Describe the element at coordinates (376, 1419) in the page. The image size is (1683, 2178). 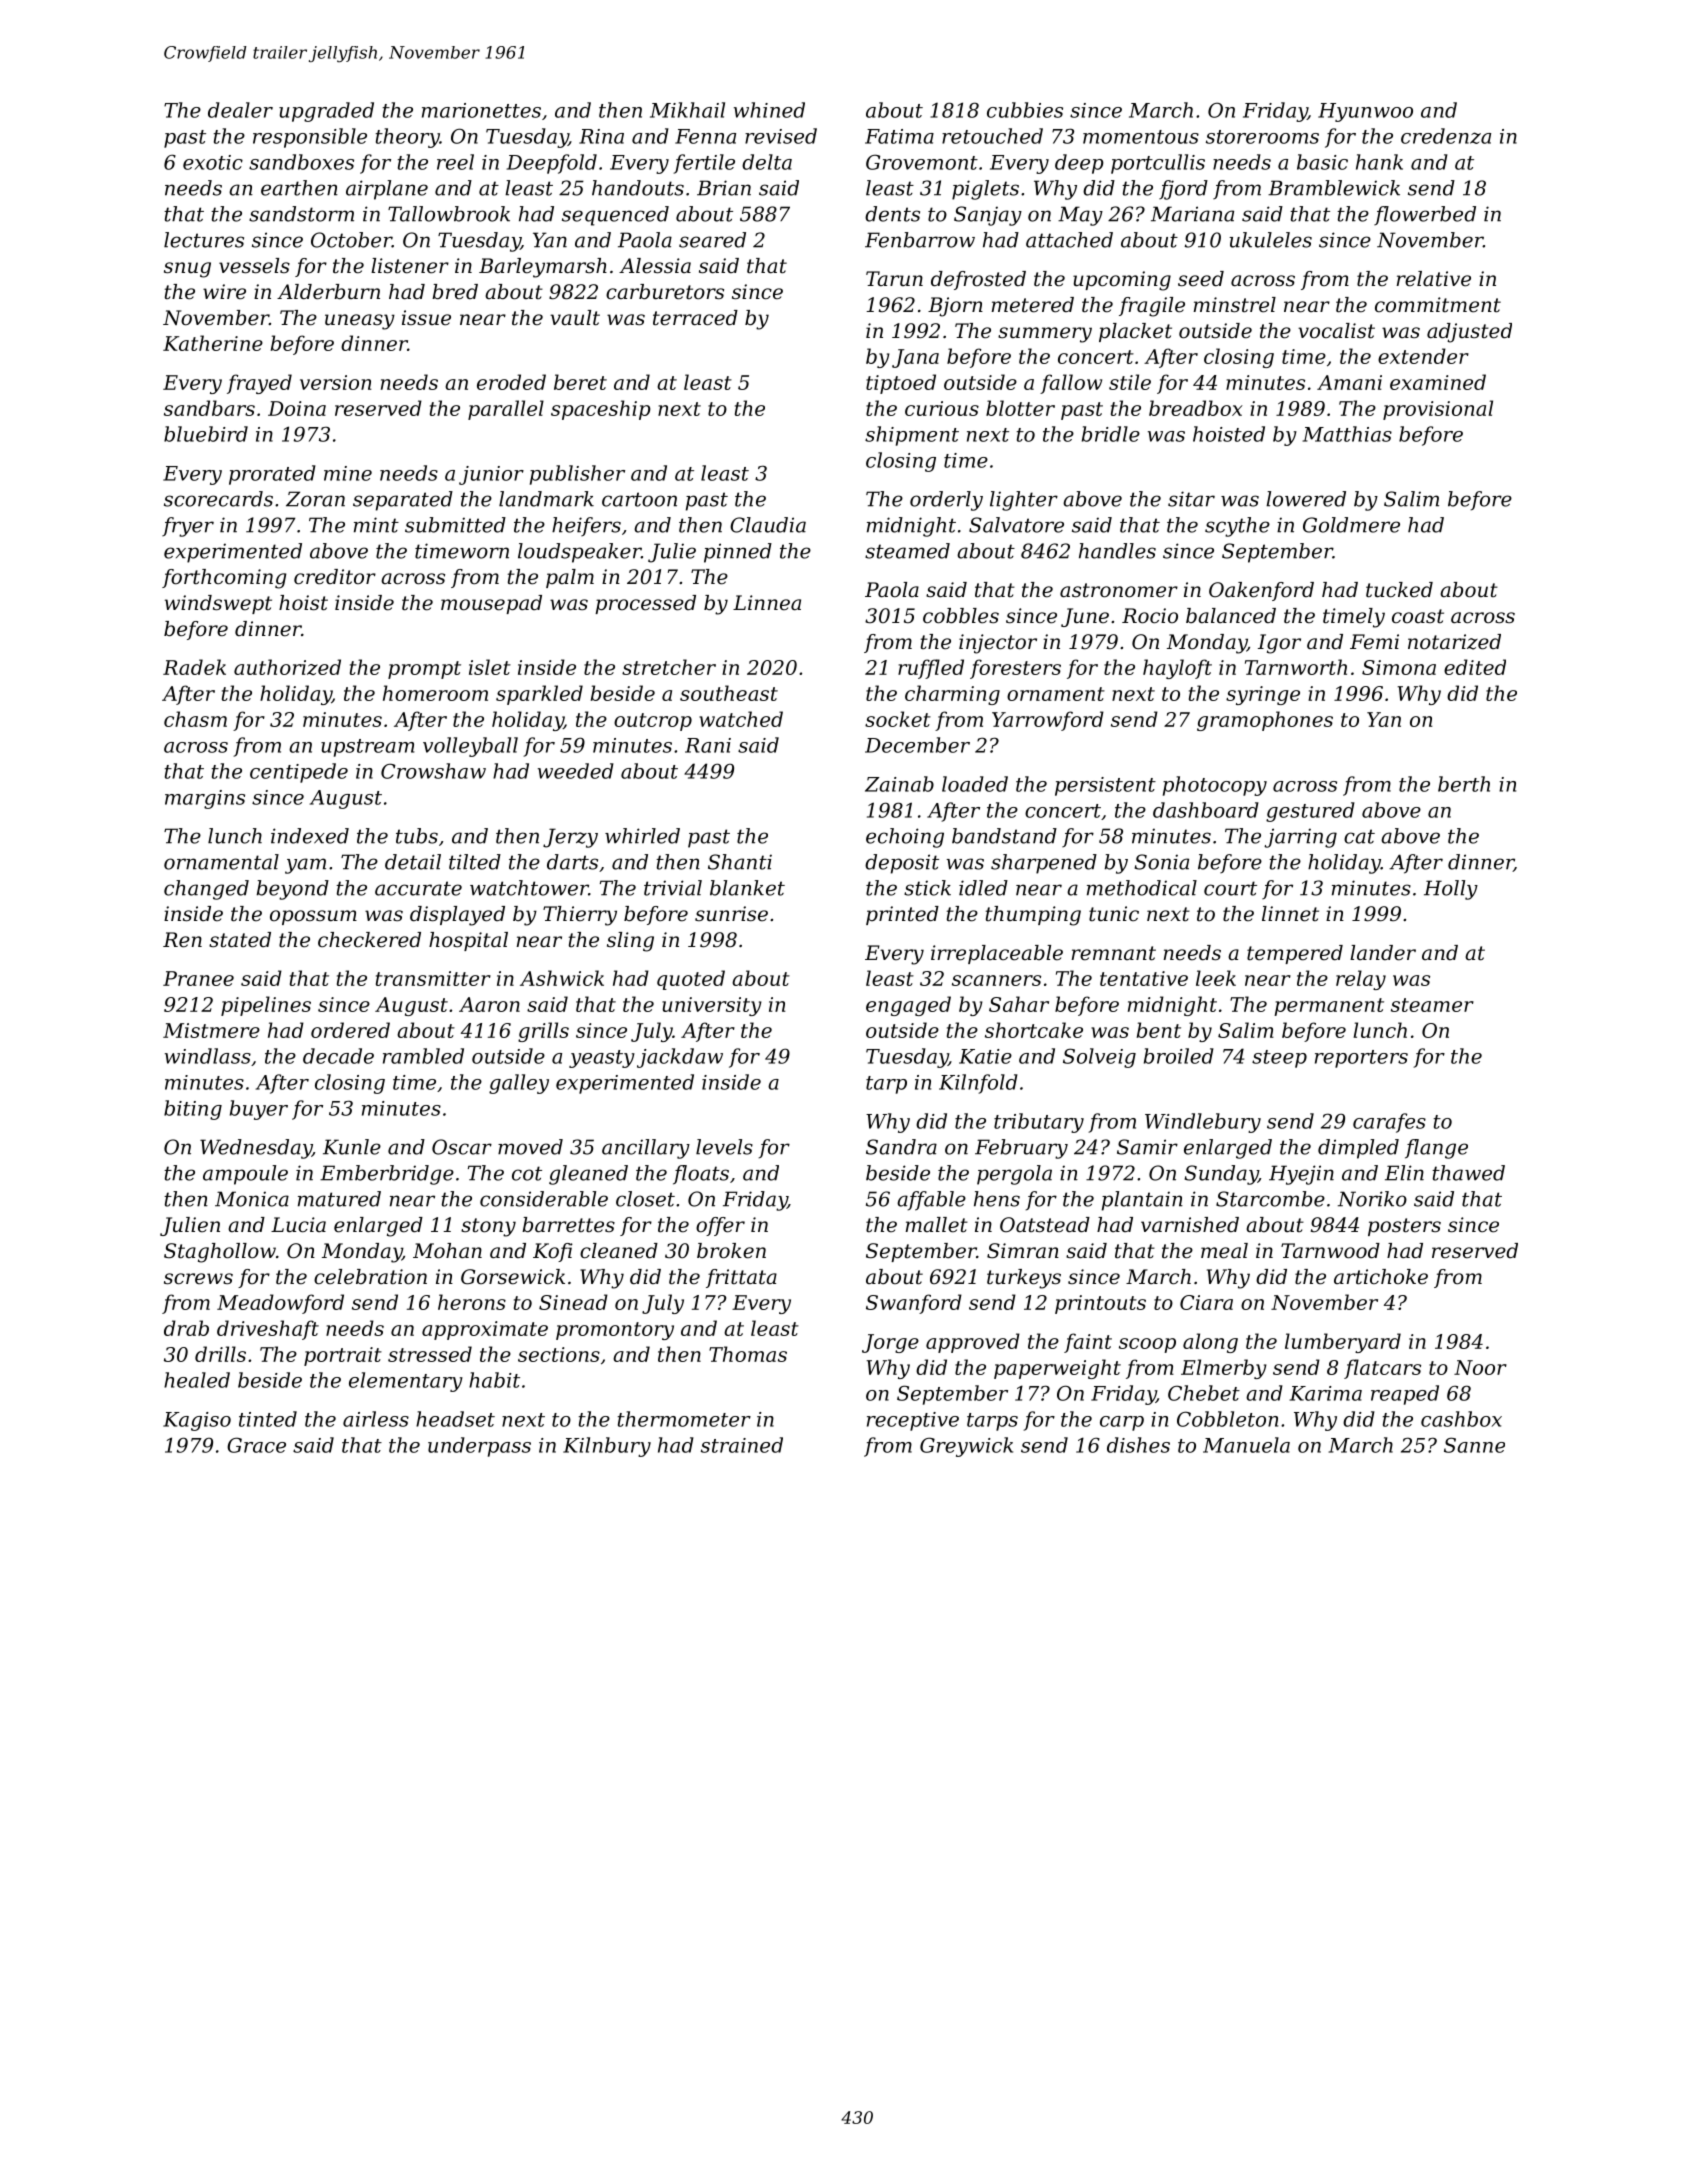
I see `airless` at that location.
